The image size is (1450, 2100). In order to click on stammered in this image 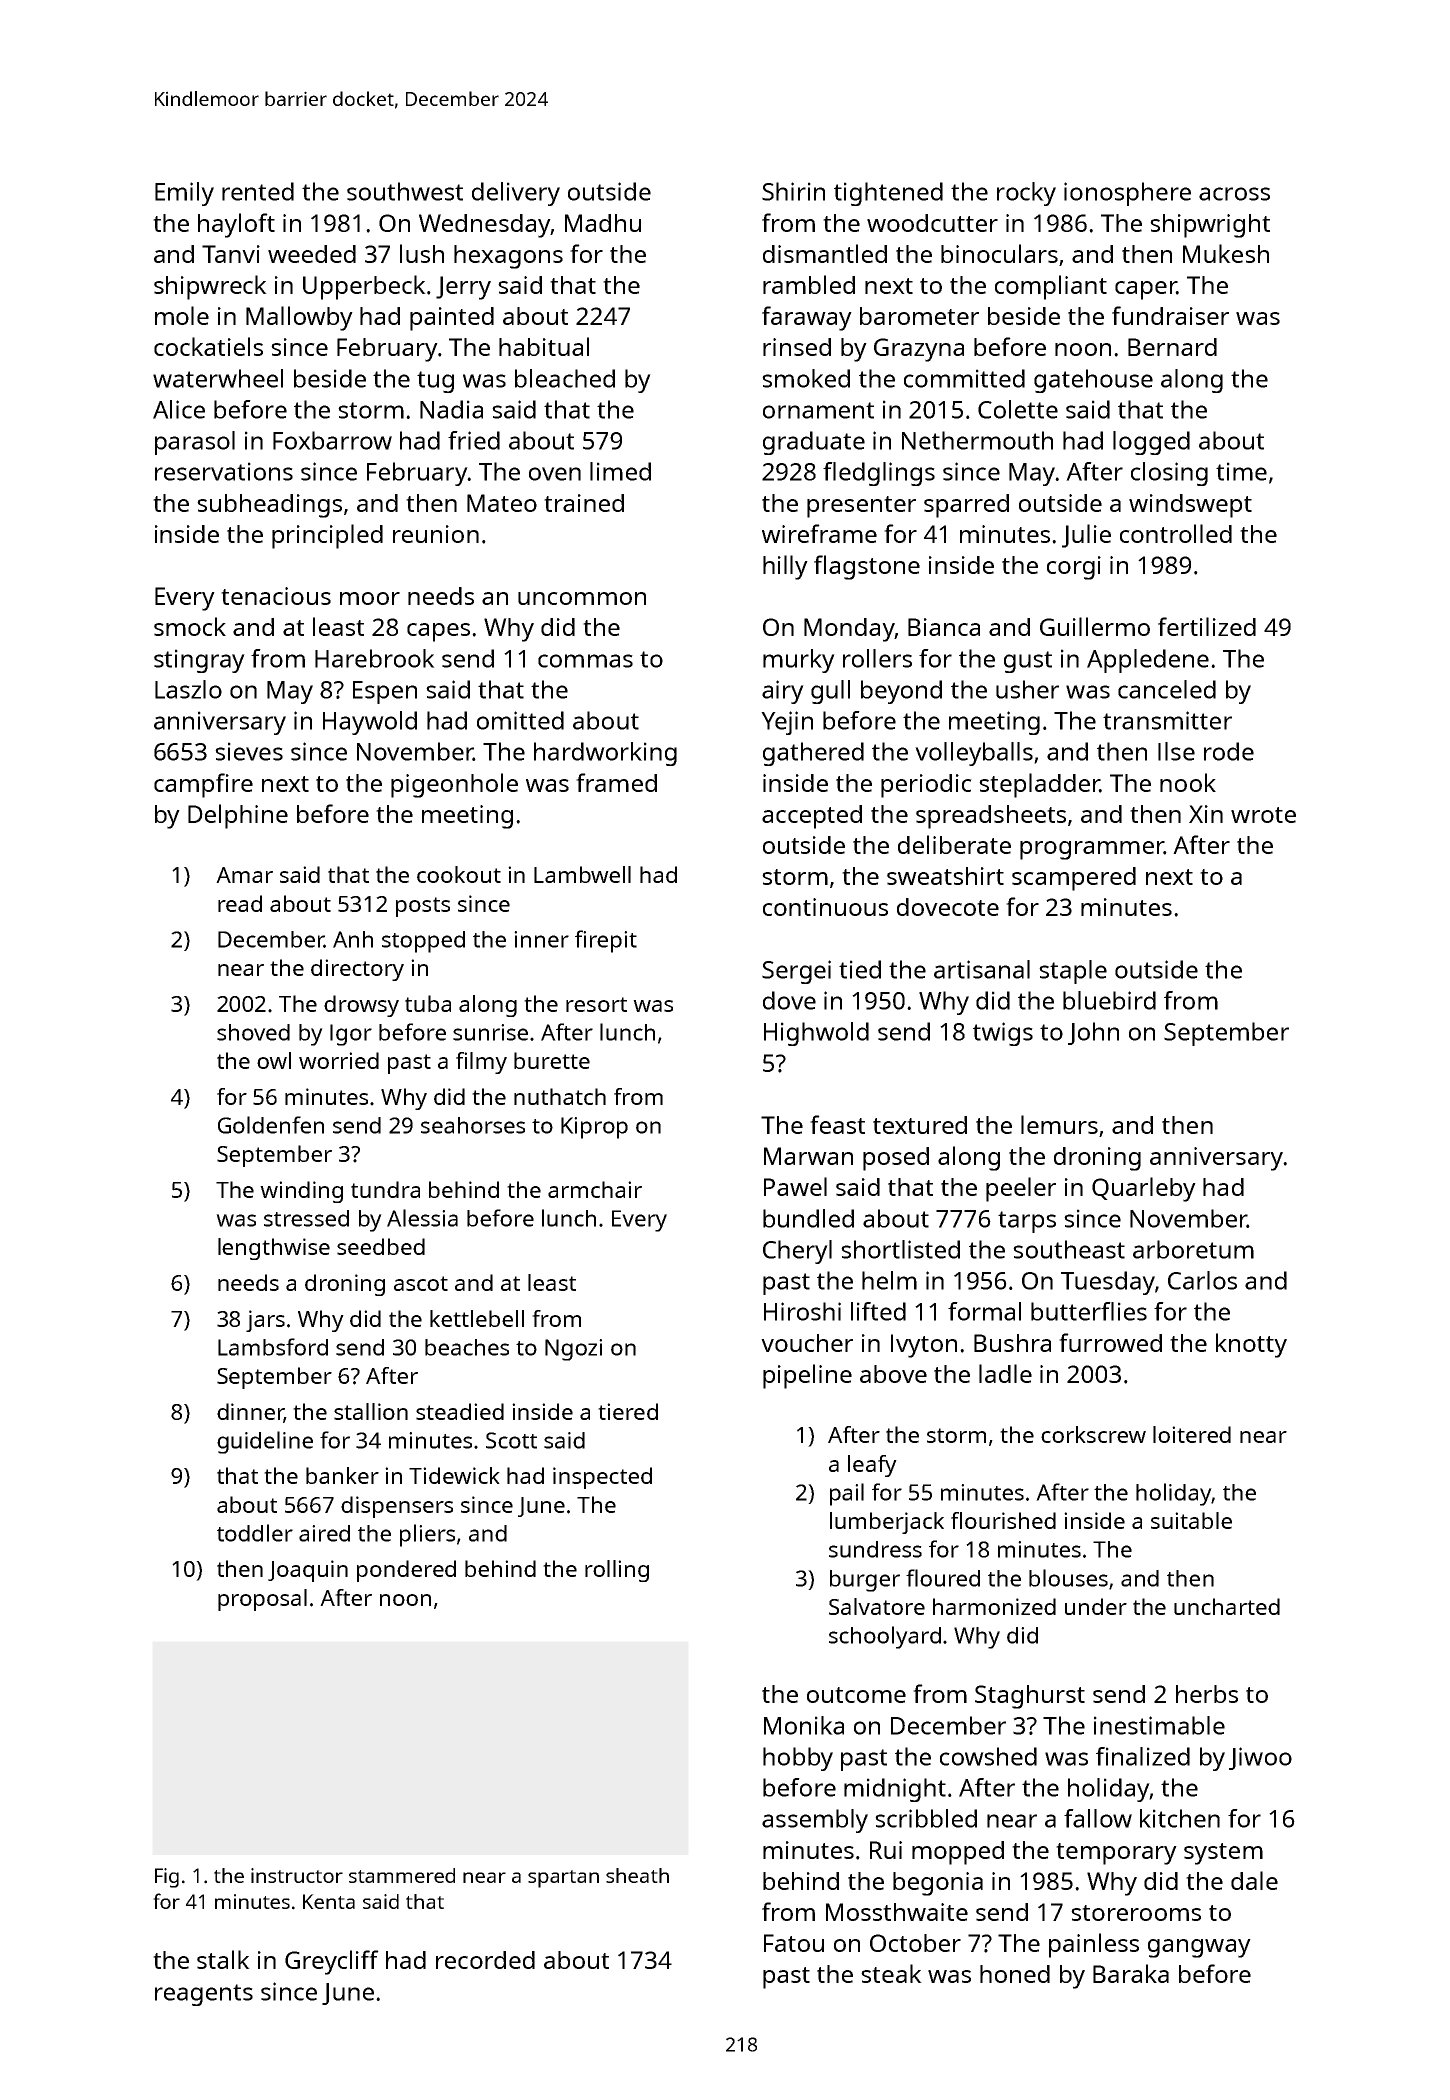, I will do `click(402, 1875)`.
